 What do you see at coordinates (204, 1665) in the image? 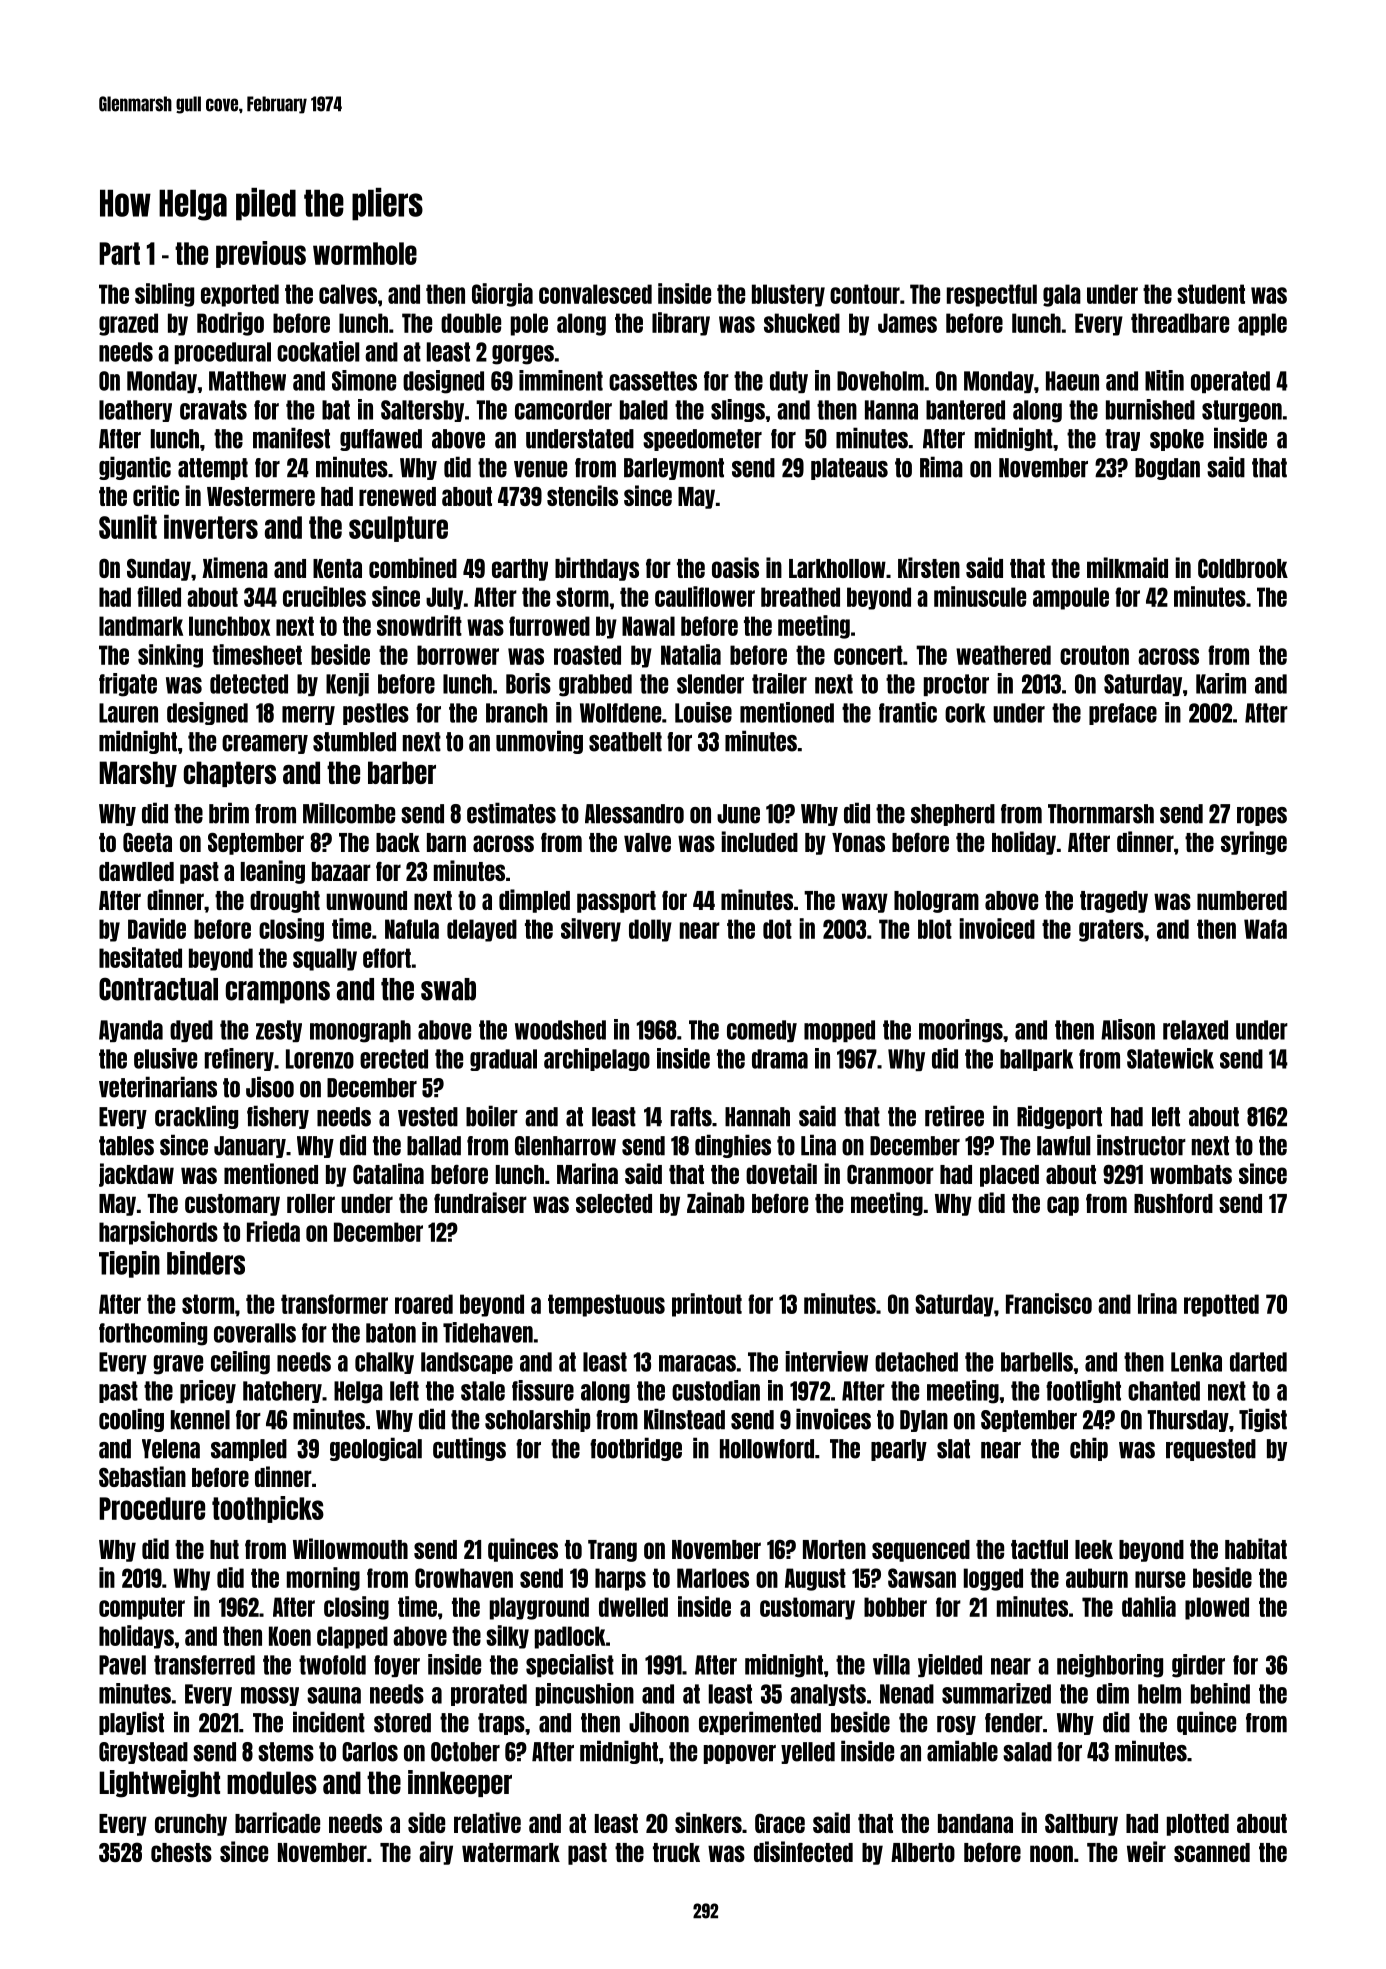
I see `transferred` at bounding box center [204, 1665].
